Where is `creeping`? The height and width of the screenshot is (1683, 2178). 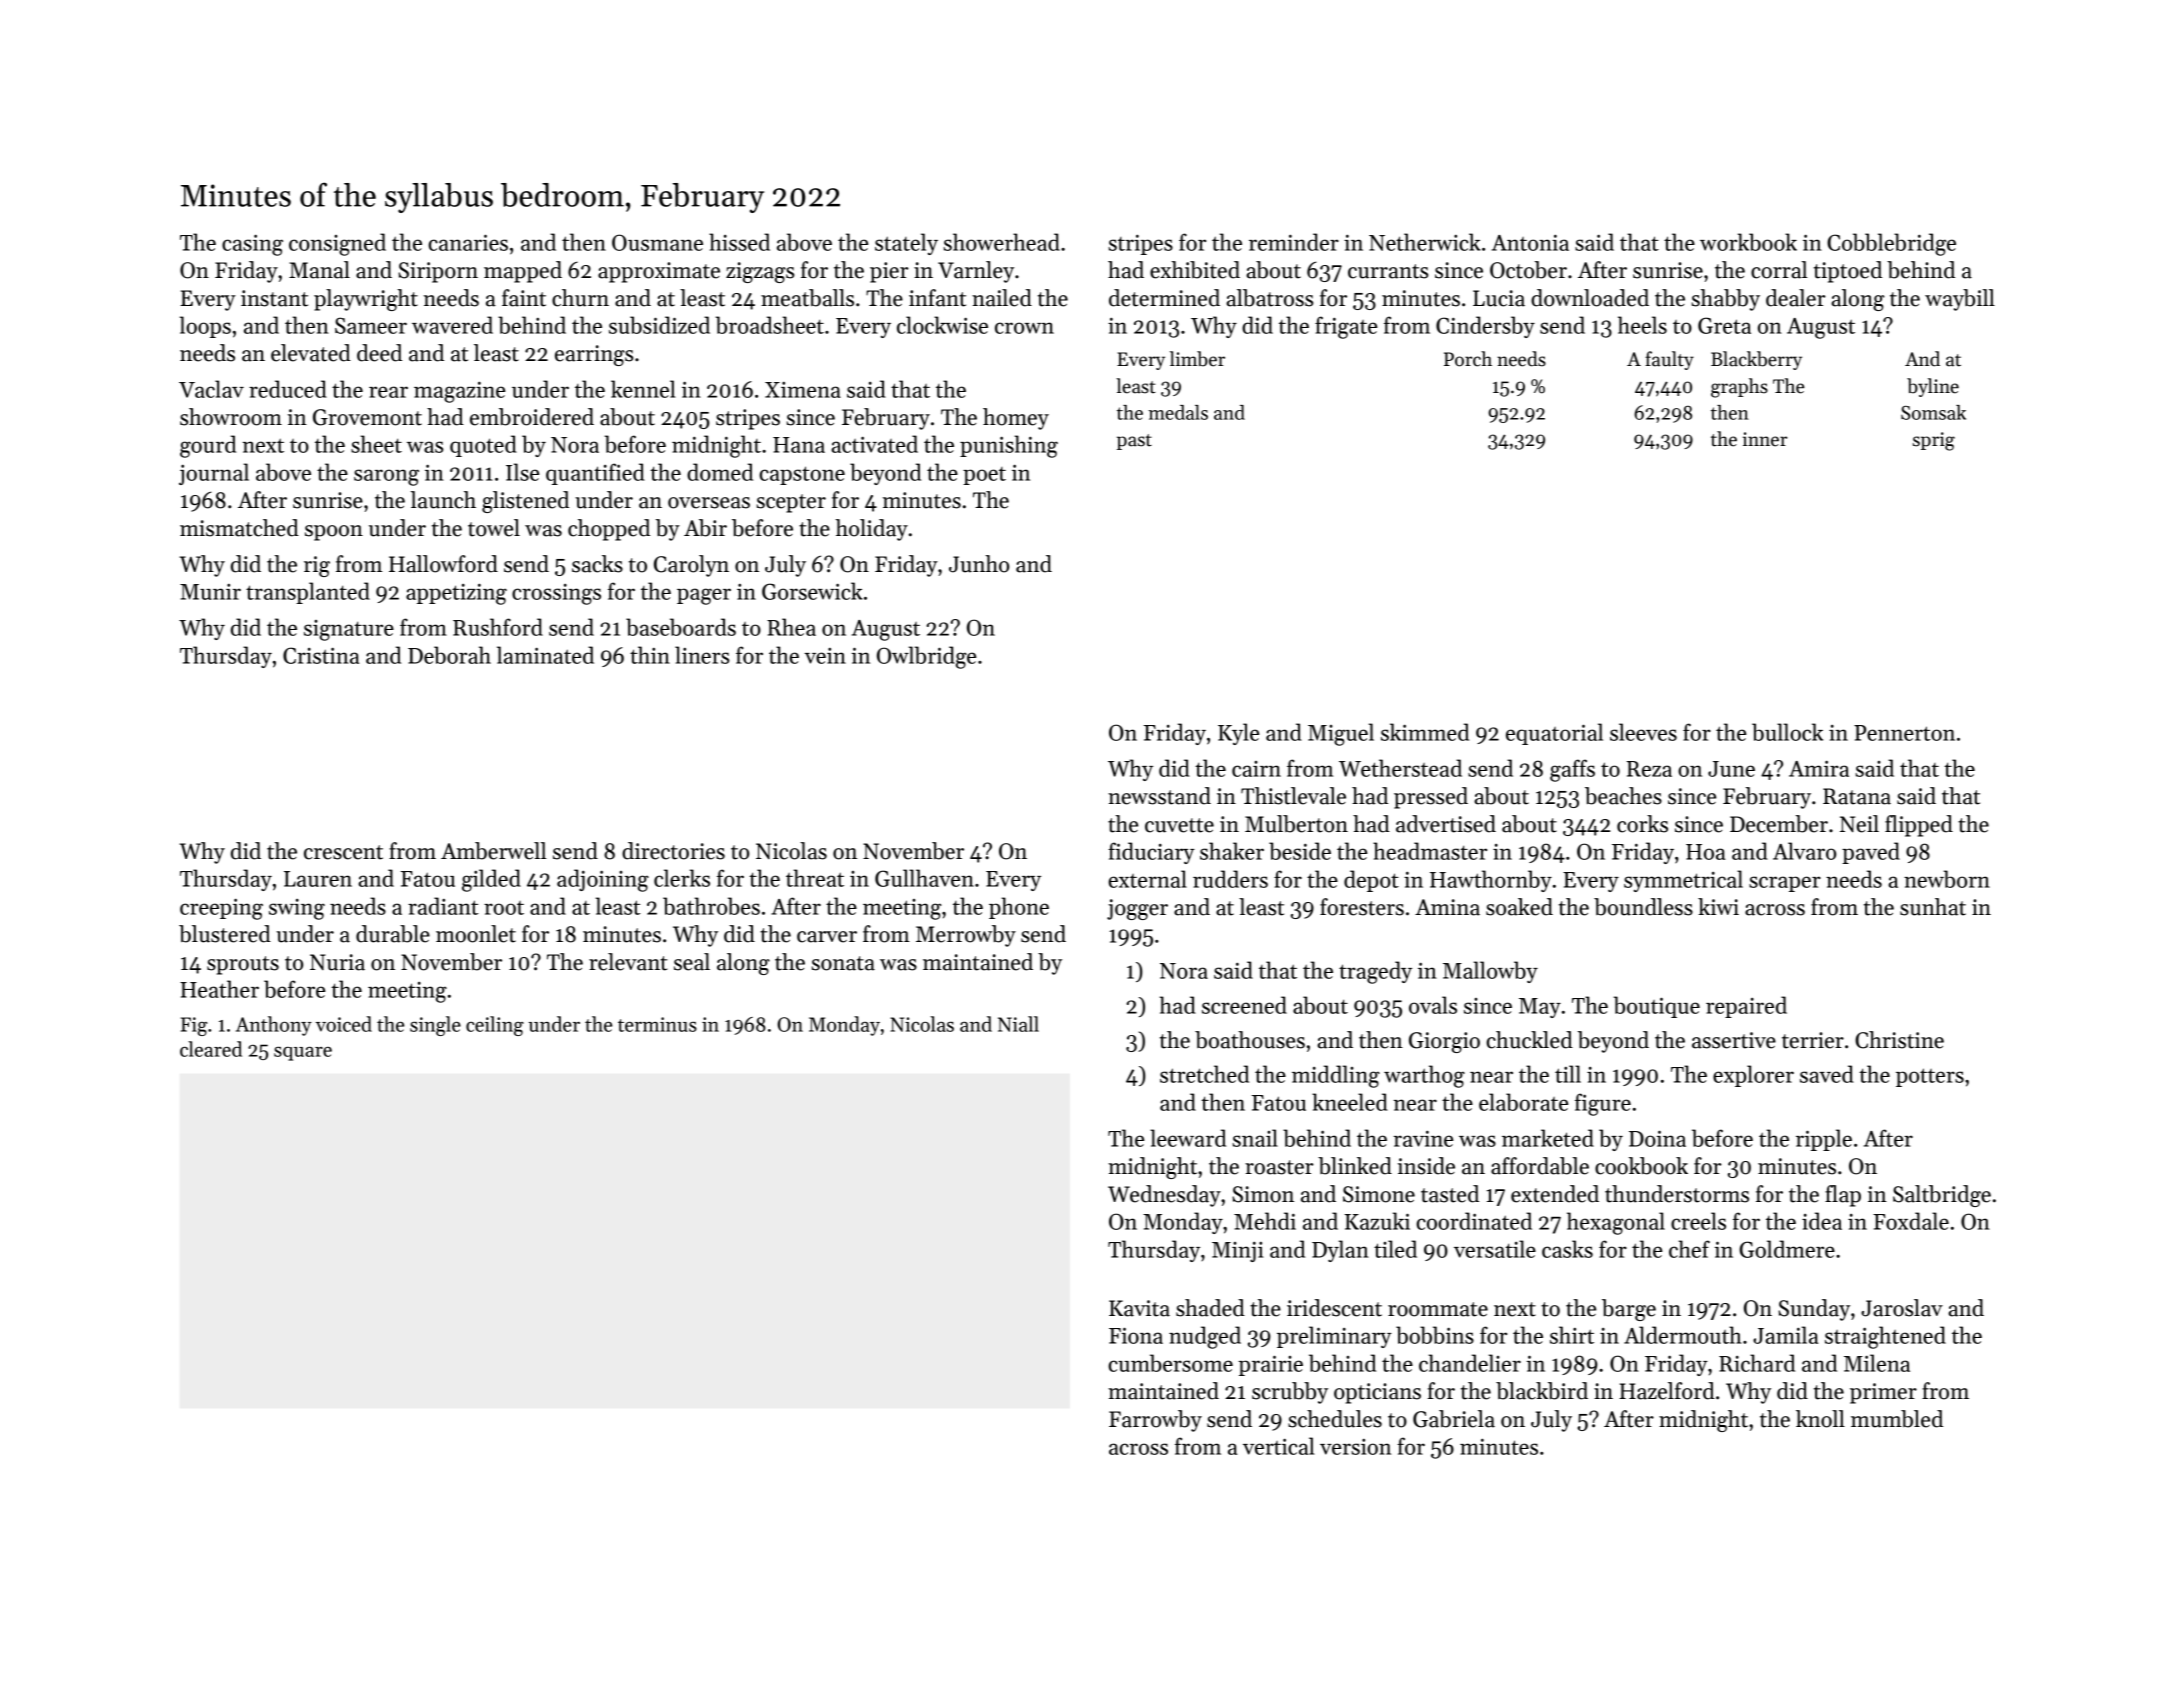 creeping is located at coordinates (221, 909).
